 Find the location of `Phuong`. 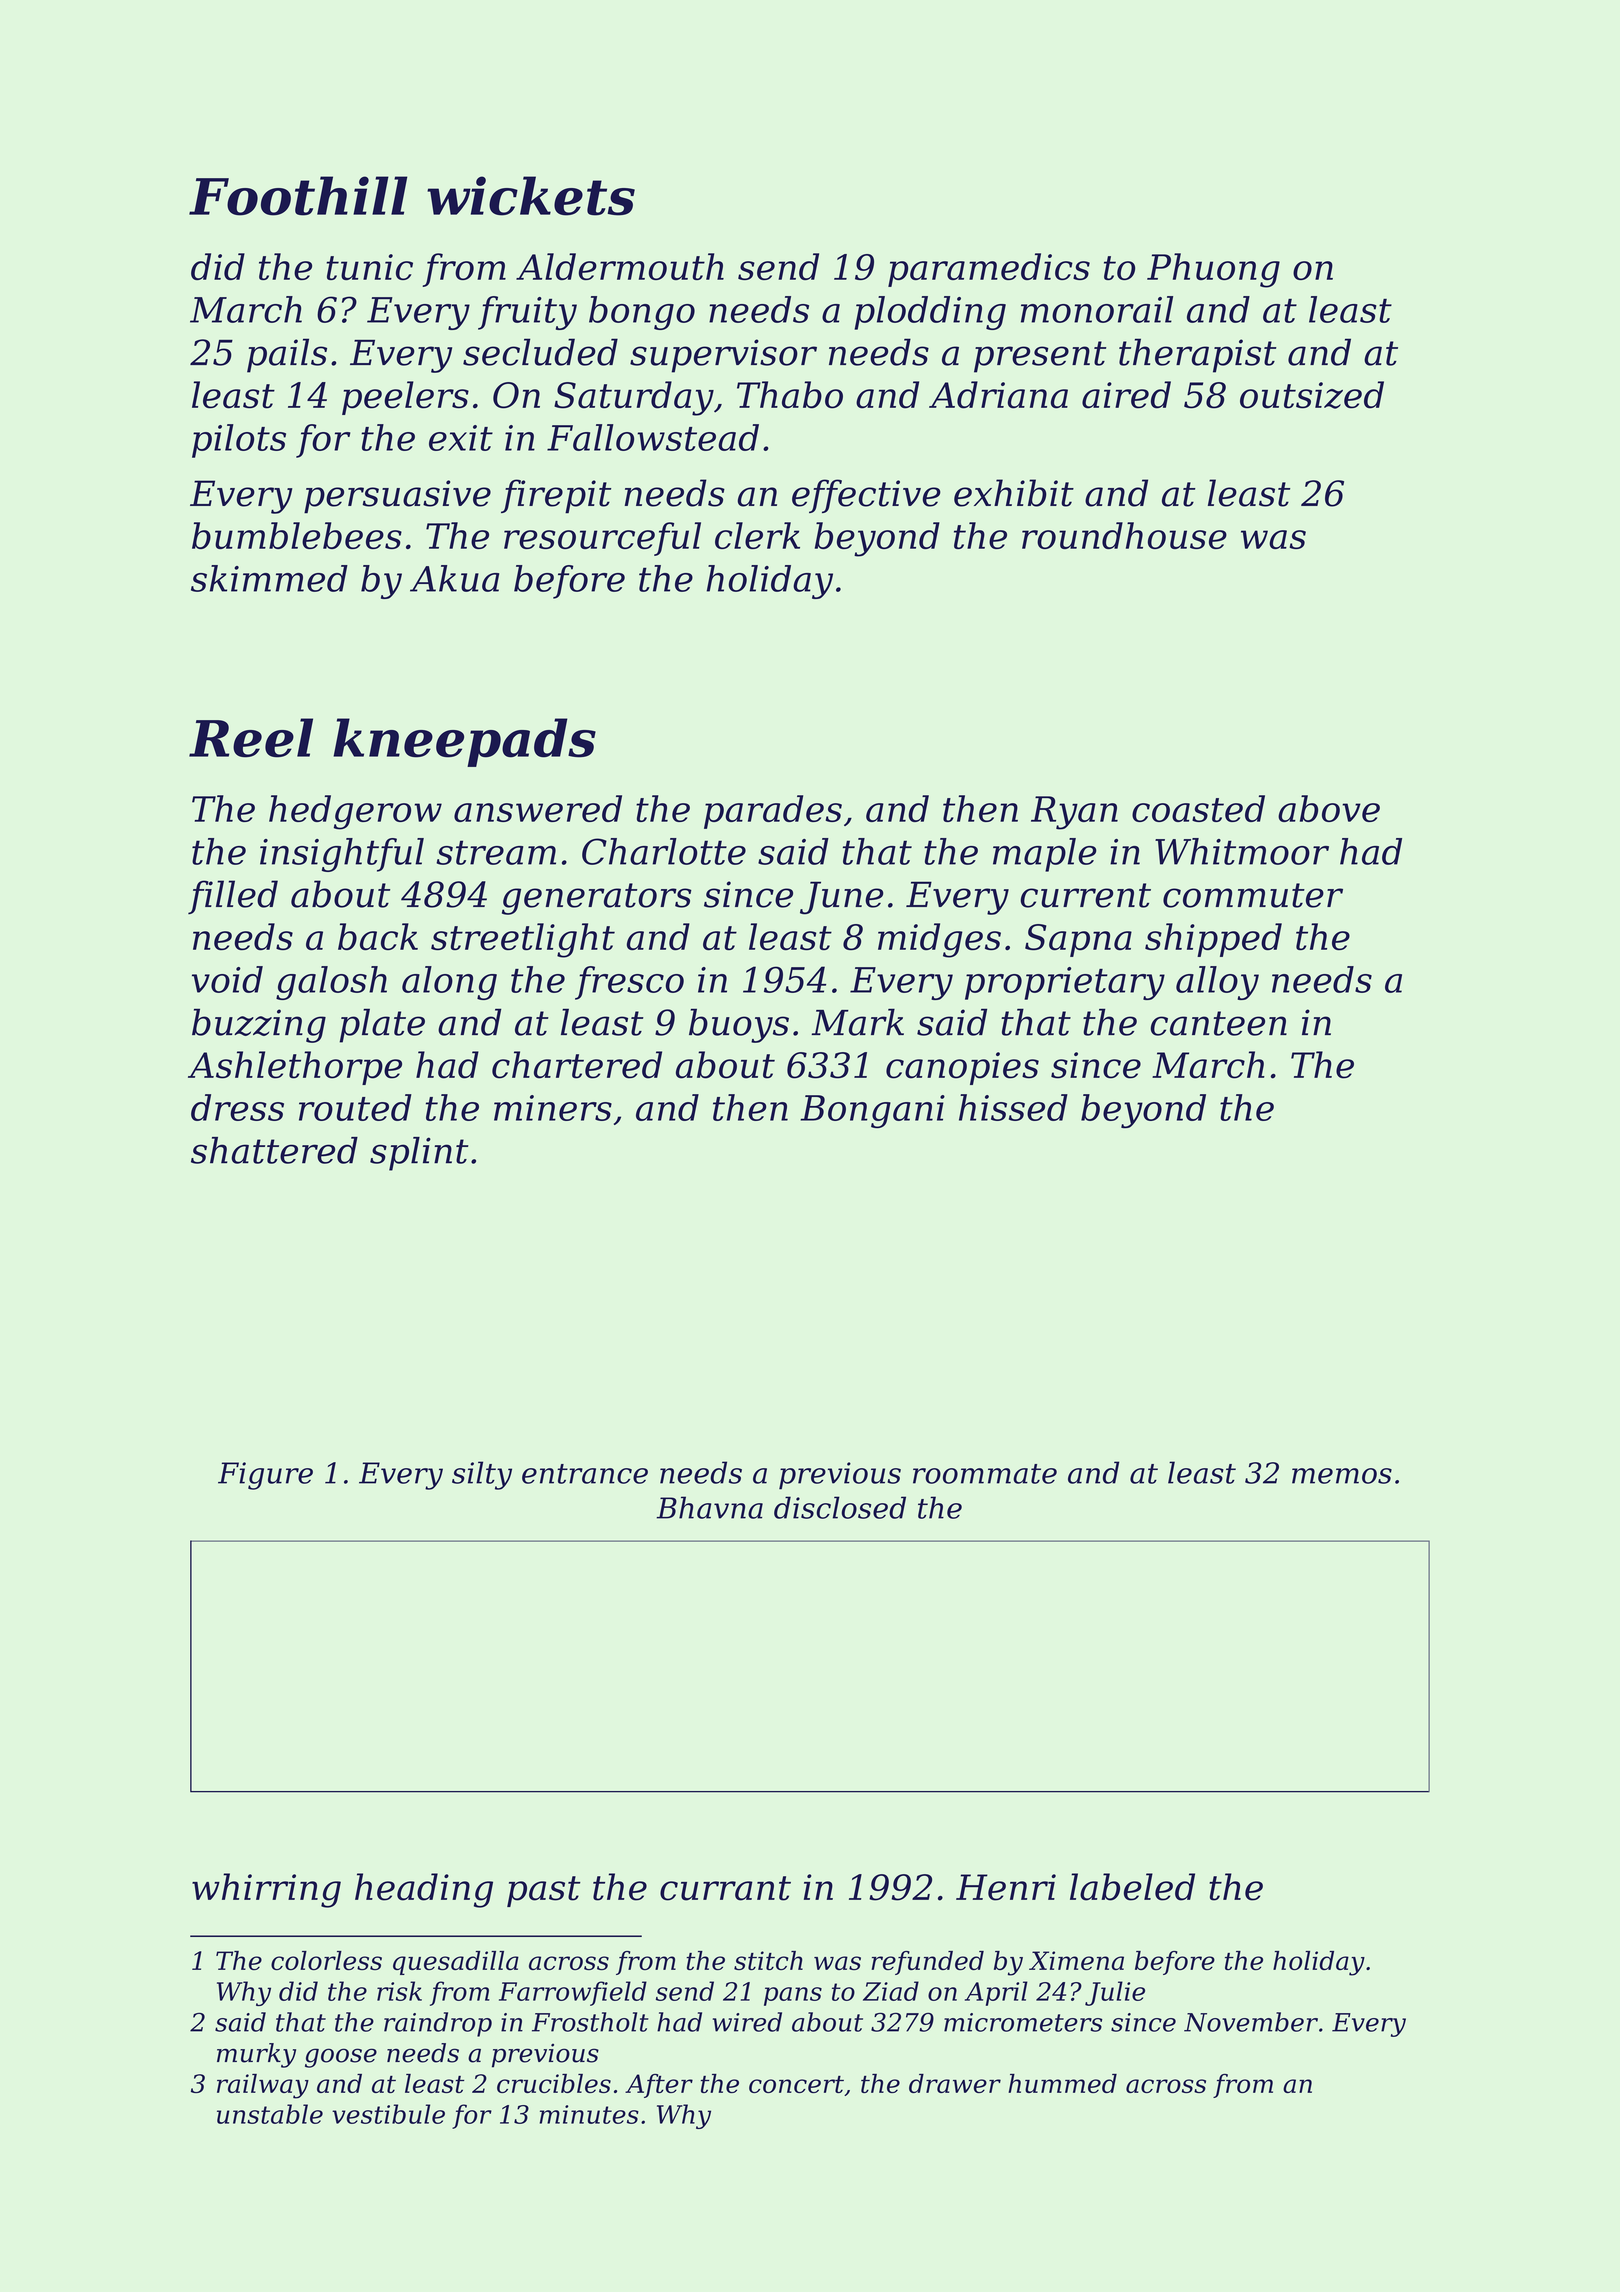

Phuong is located at coordinates (1213, 270).
